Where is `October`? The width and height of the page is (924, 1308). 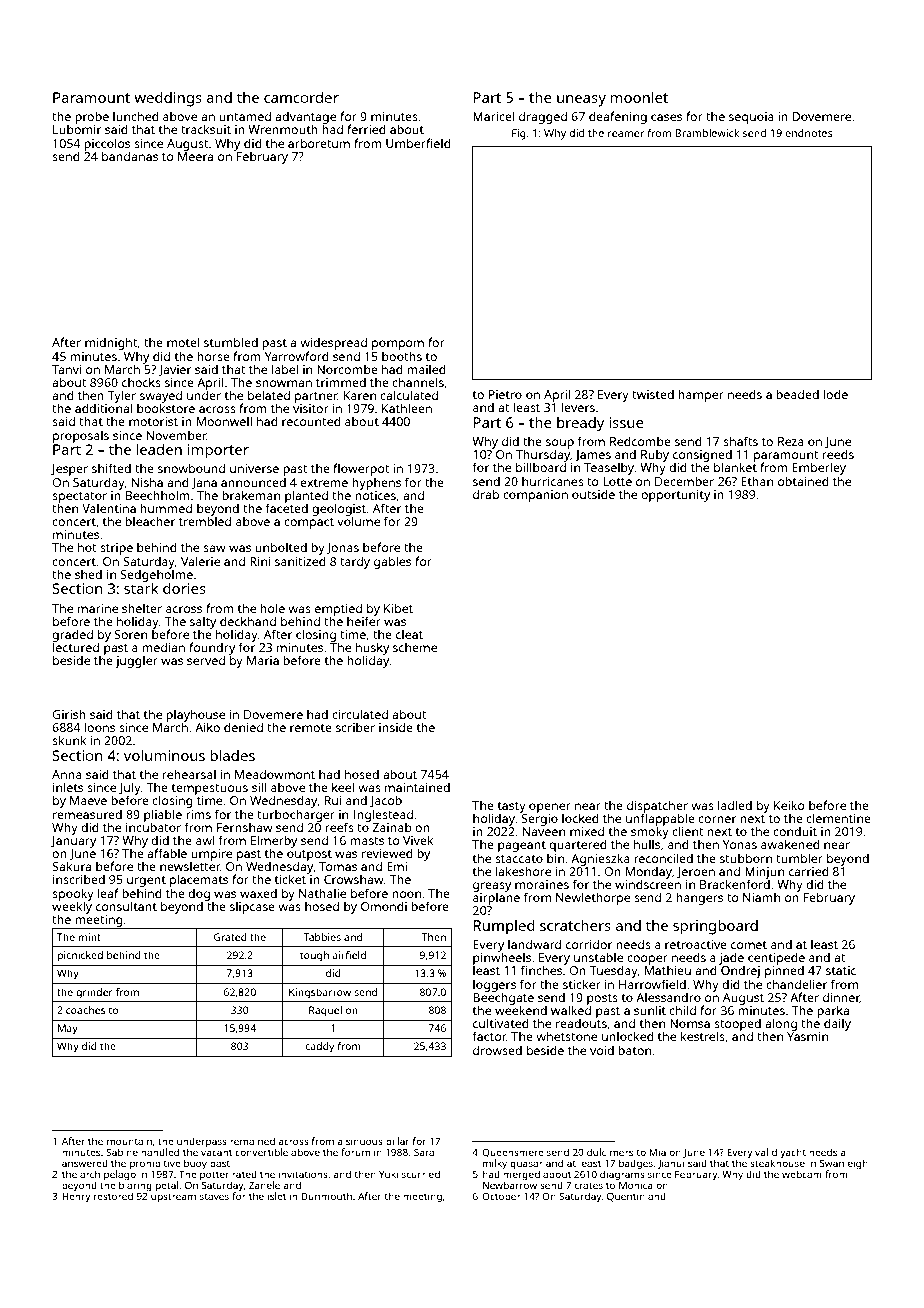
October is located at coordinates (501, 1196).
